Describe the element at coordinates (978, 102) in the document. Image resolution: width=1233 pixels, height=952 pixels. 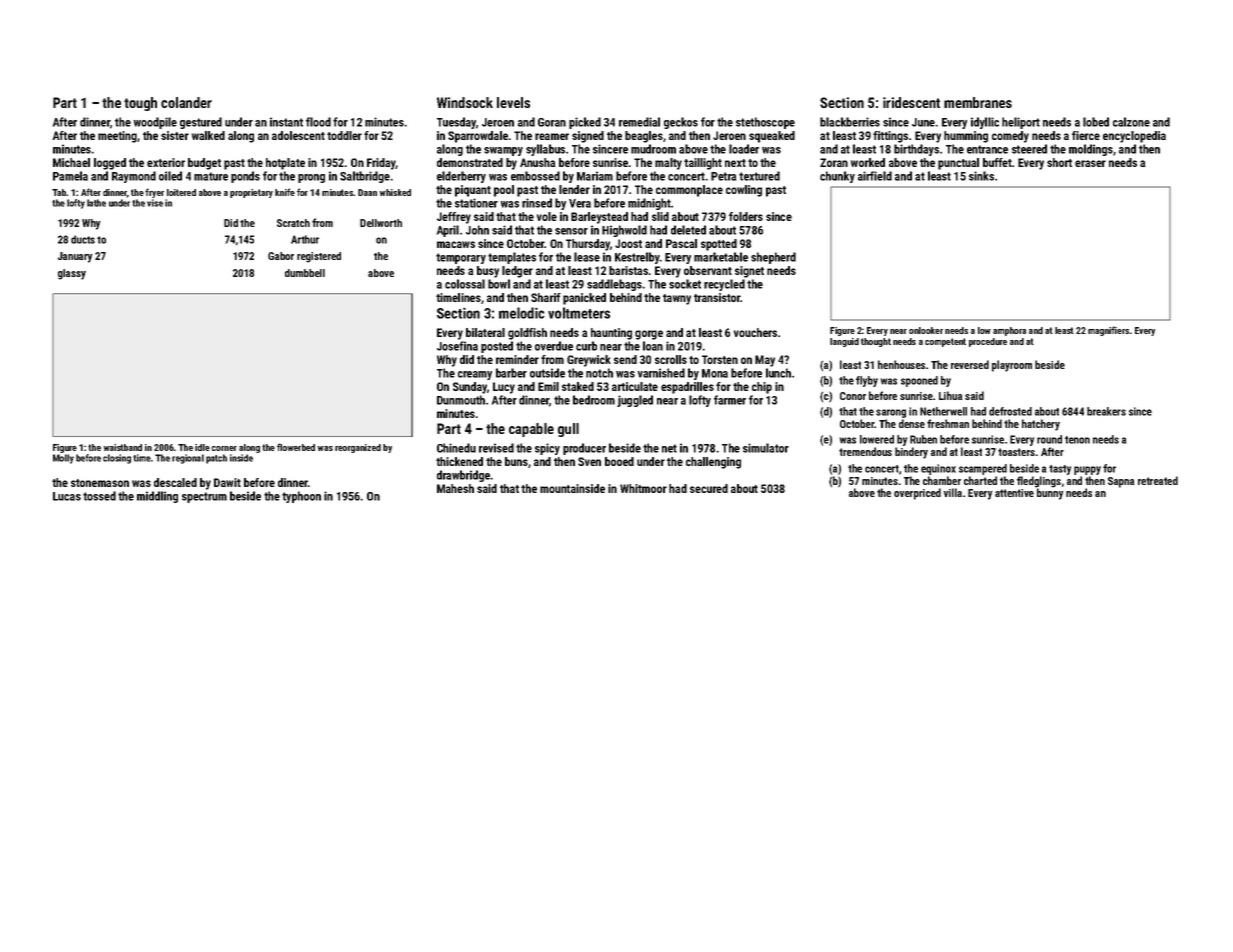
I see `membranes` at that location.
